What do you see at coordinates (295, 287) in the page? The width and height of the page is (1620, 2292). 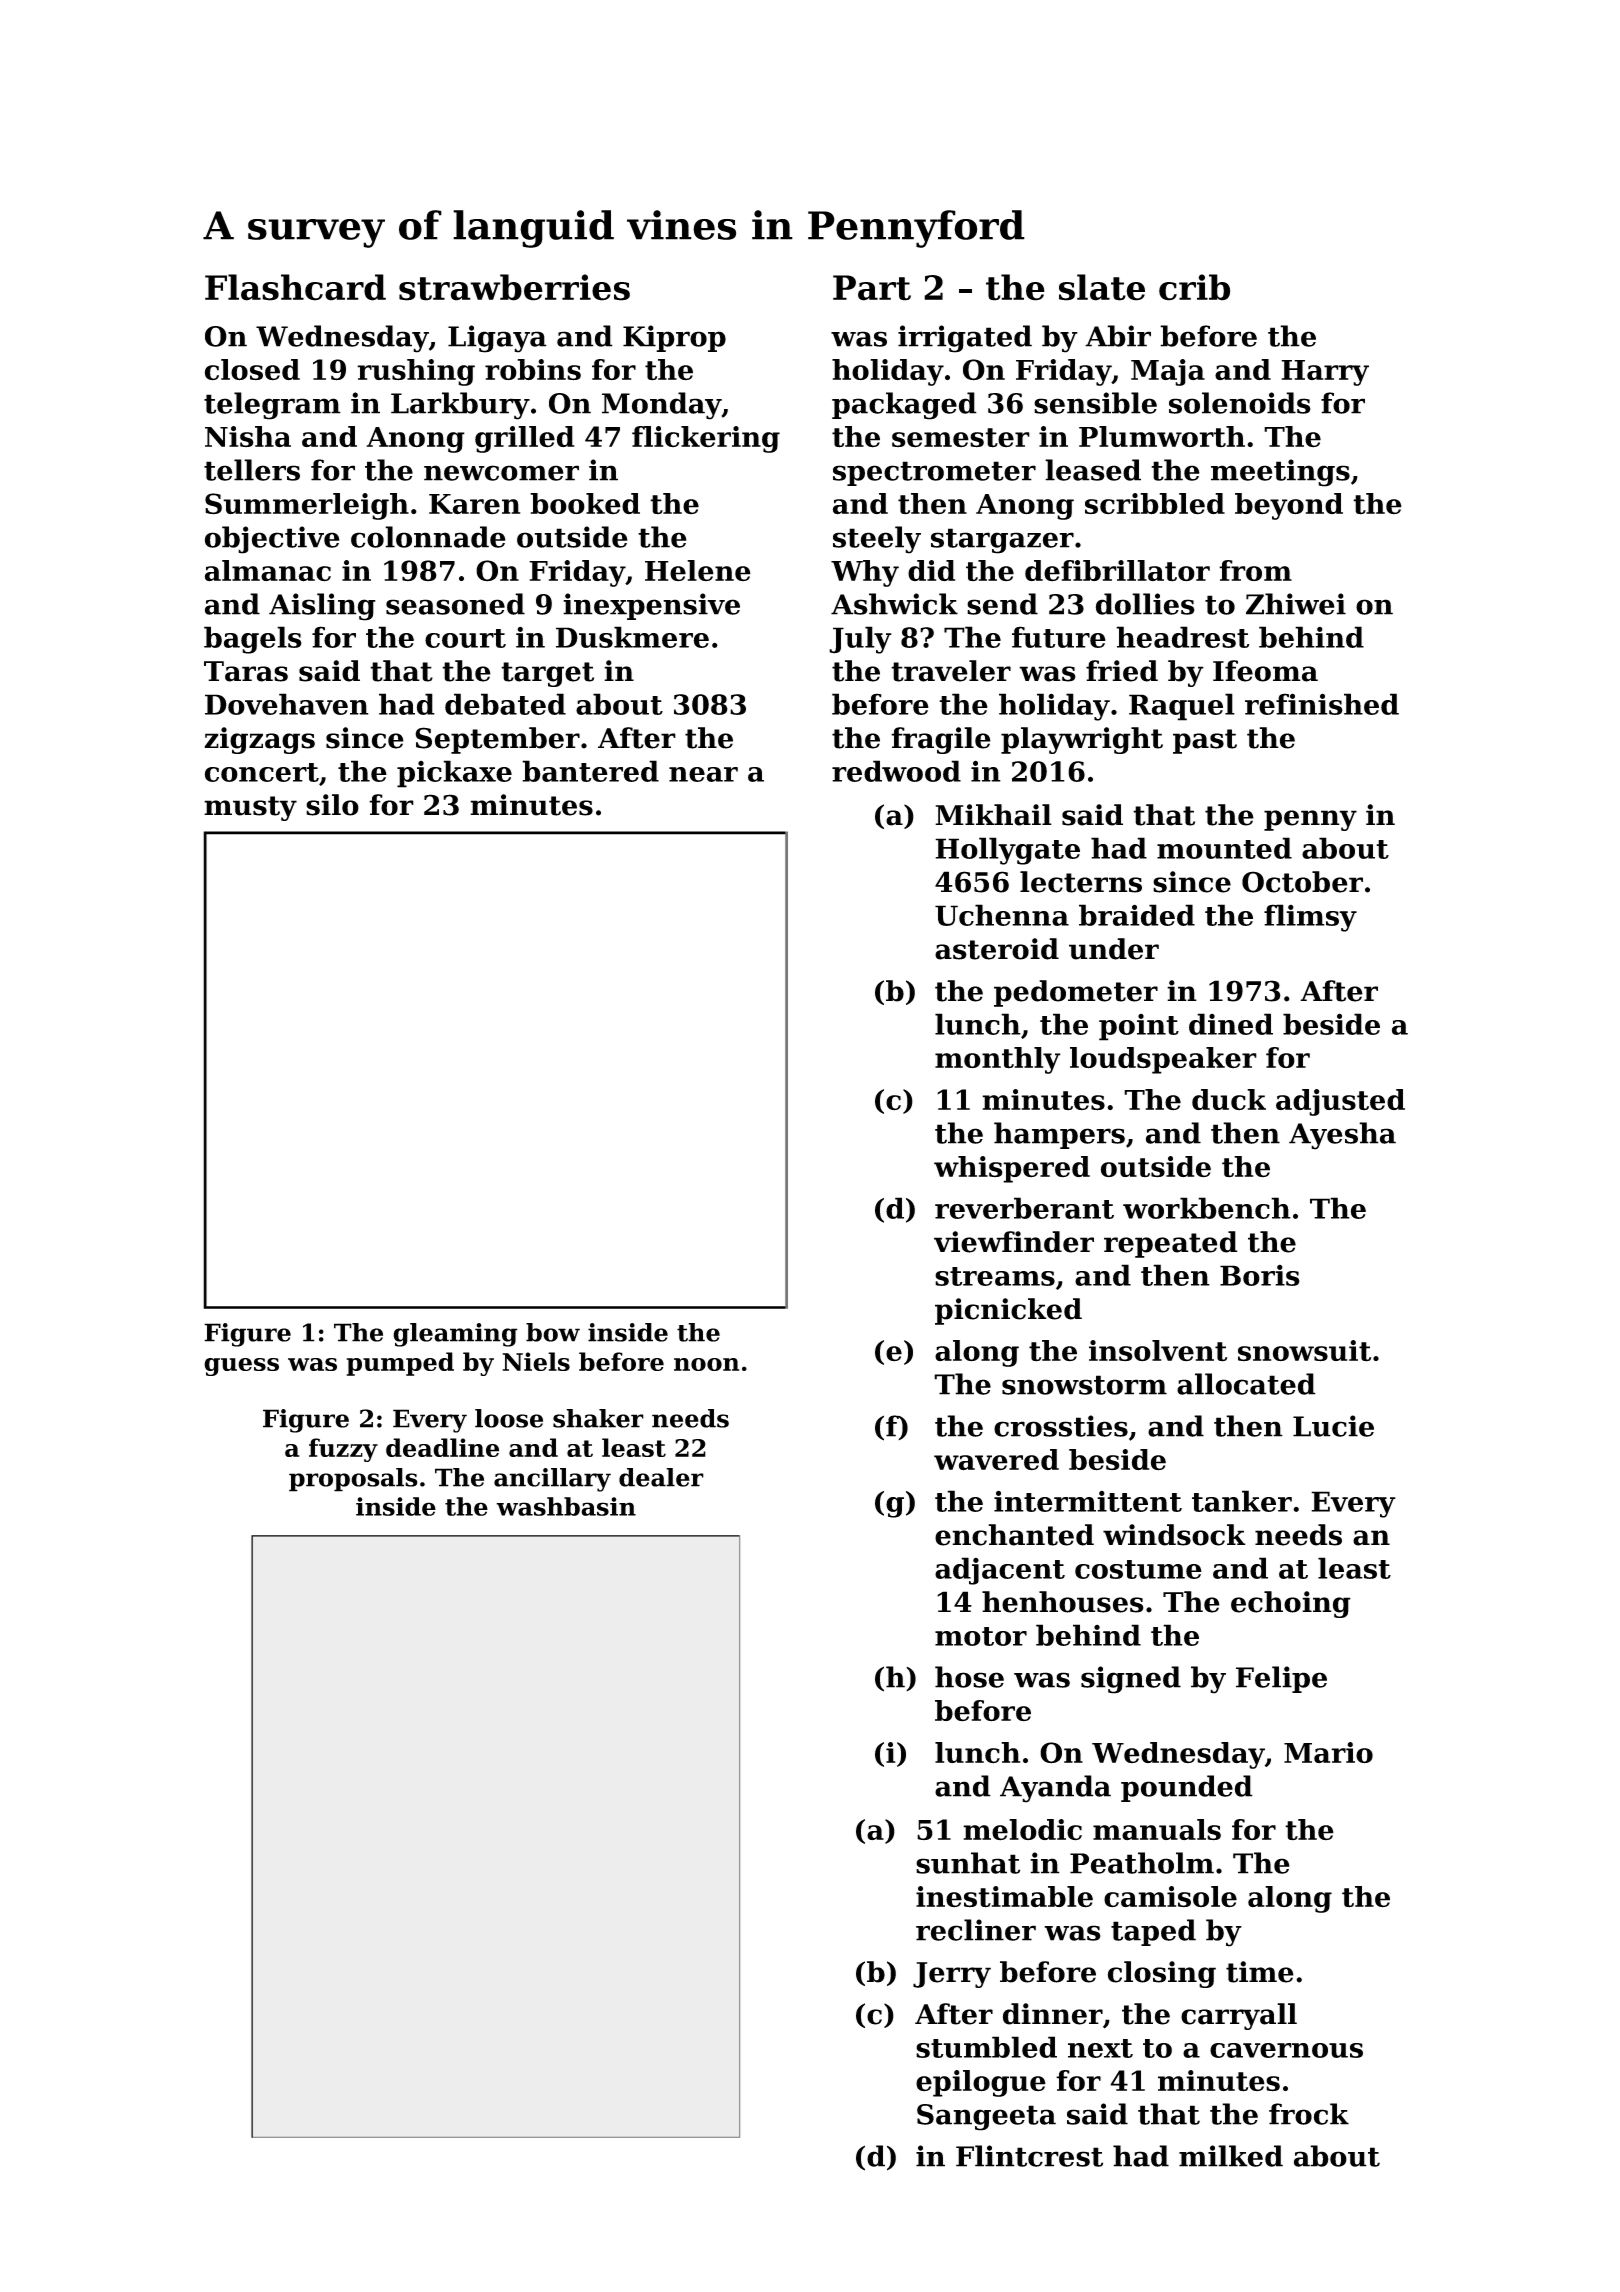 I see `Flashcard` at bounding box center [295, 287].
